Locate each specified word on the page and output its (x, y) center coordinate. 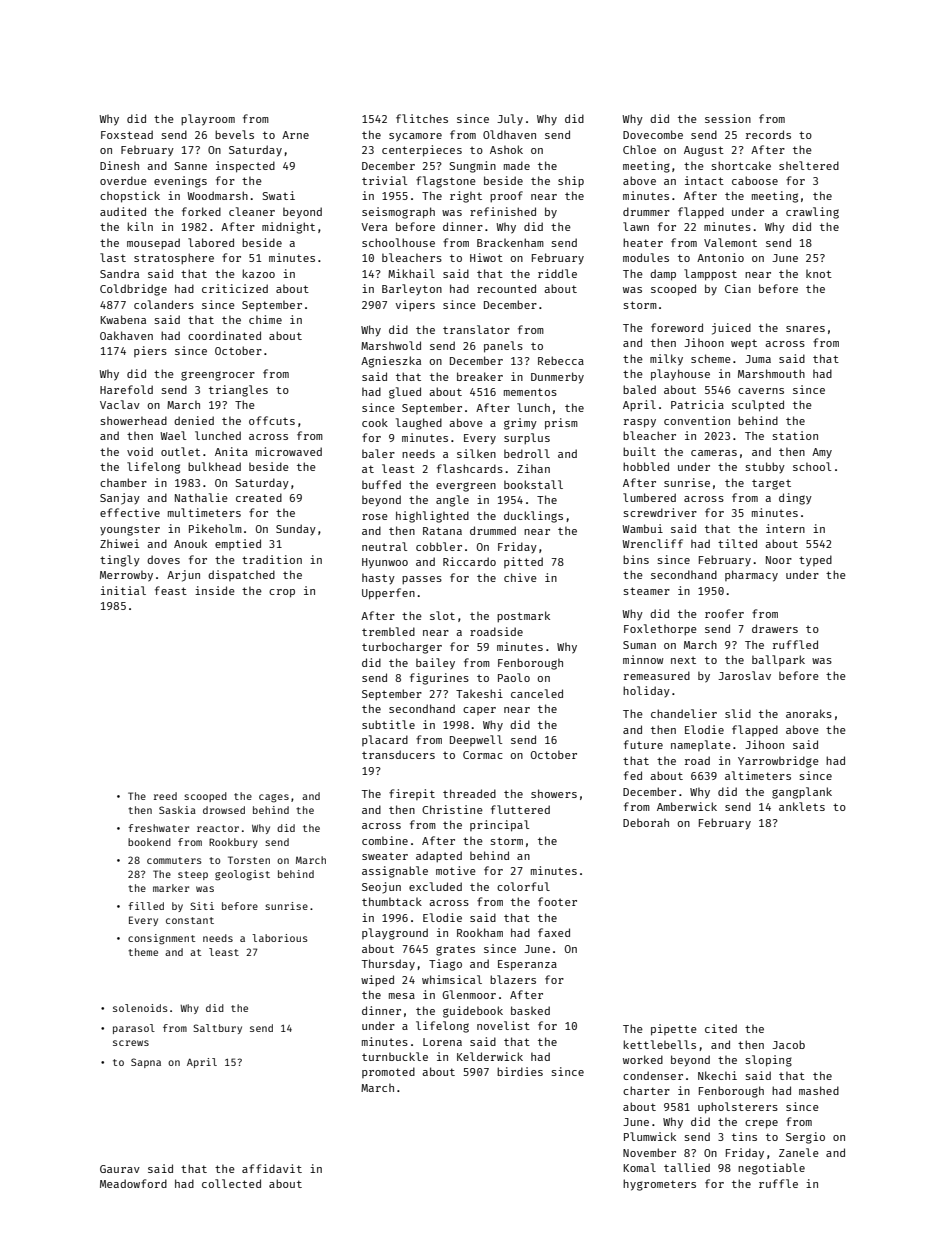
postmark (523, 616)
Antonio (720, 257)
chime (265, 319)
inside (215, 590)
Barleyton (412, 289)
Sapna (146, 1063)
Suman (639, 645)
